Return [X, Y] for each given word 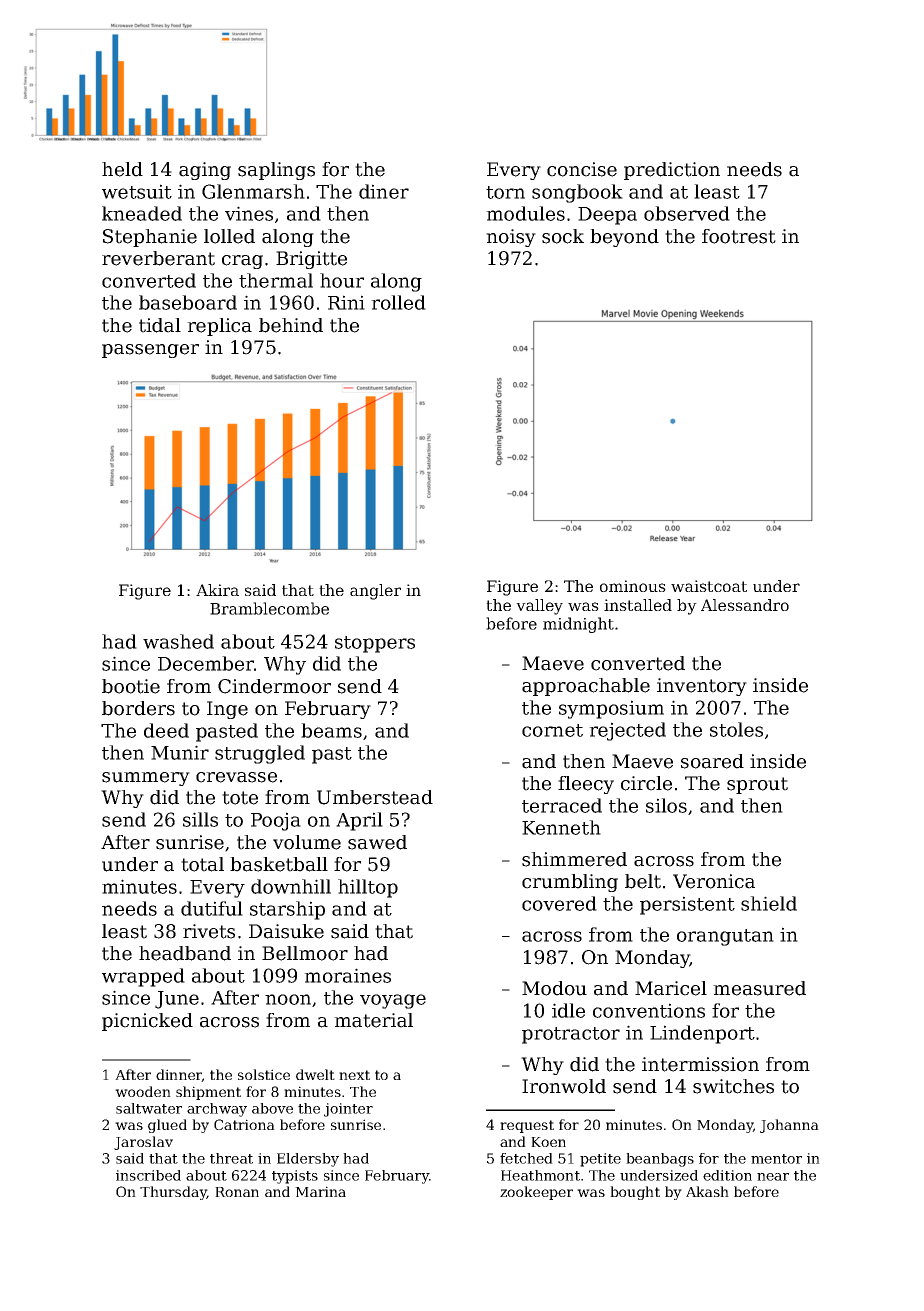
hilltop [368, 888]
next [354, 1075]
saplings [276, 171]
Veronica [714, 881]
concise [582, 169]
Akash [707, 1191]
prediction [672, 171]
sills [200, 819]
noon [288, 999]
